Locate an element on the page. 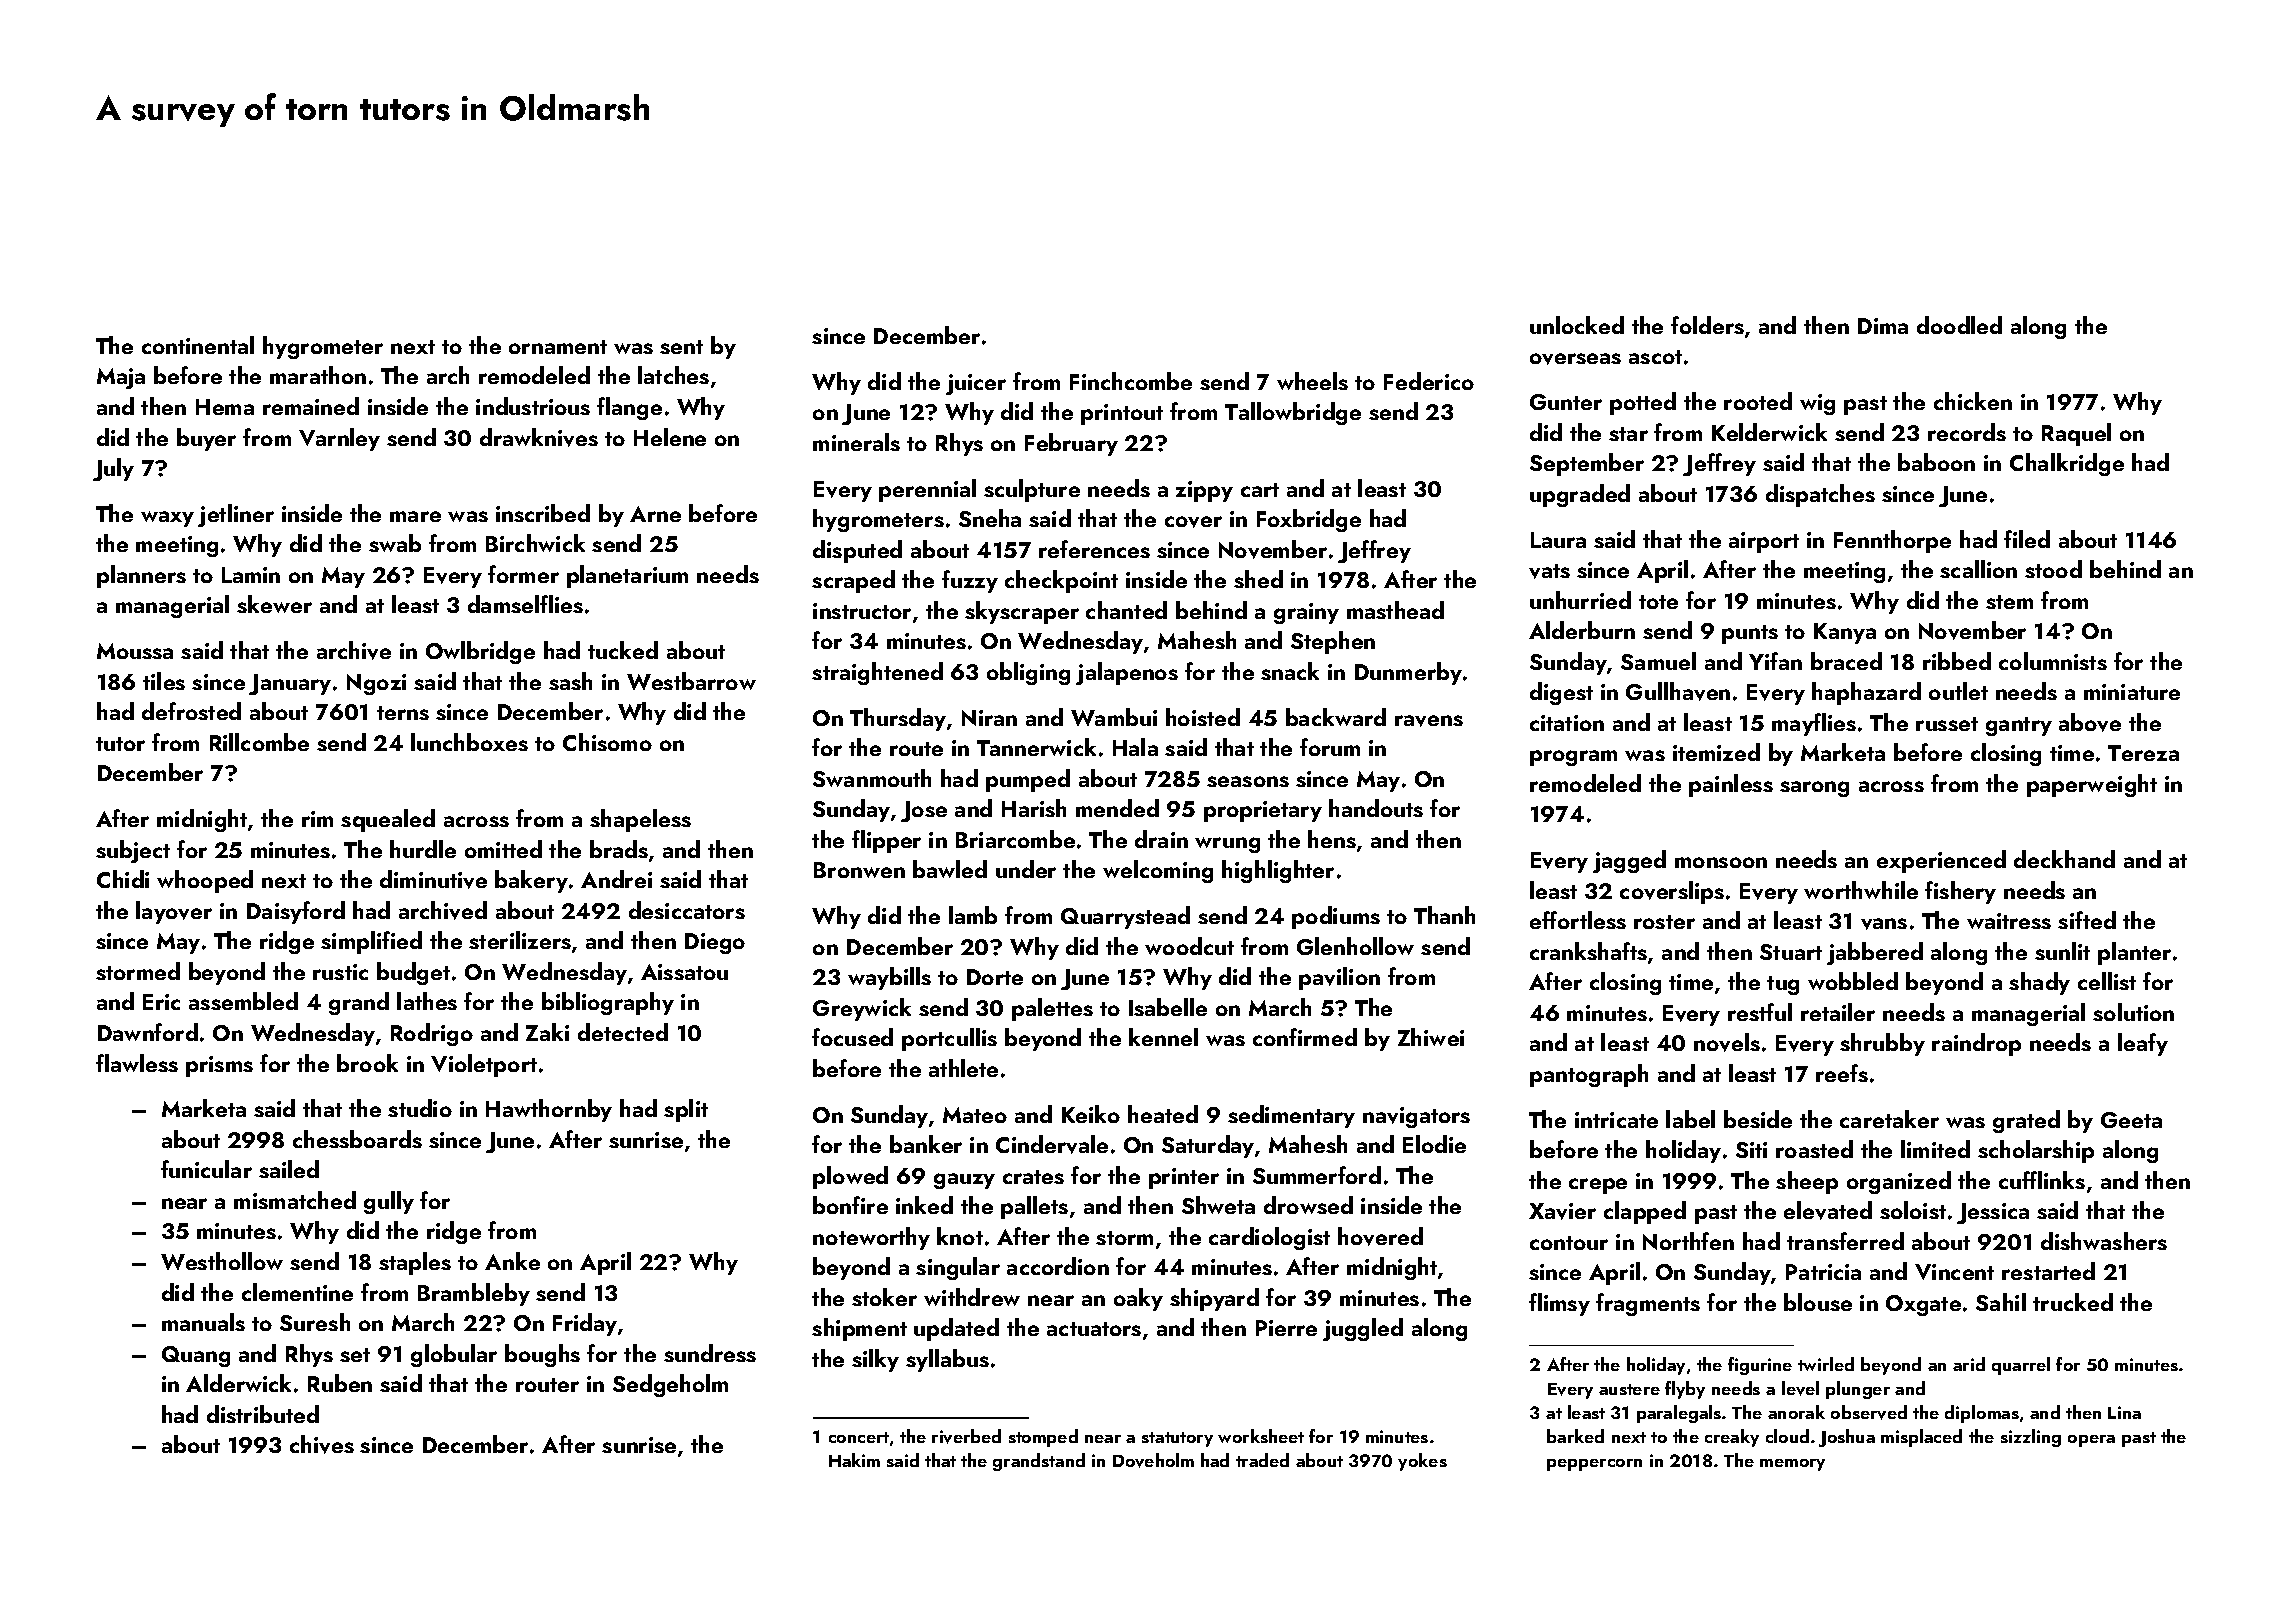 The height and width of the image is (1620, 2292). Lina is located at coordinates (2124, 1412).
